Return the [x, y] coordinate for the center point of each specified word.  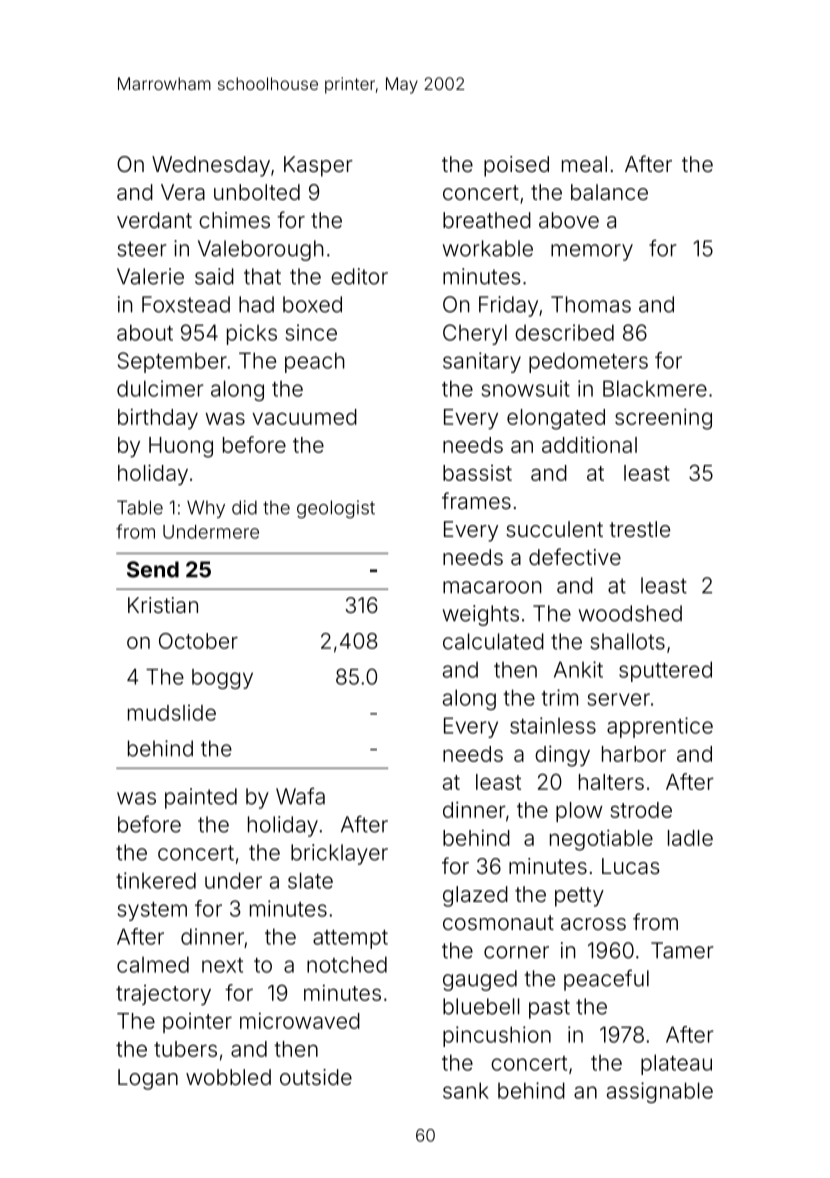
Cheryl [475, 334]
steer [141, 249]
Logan [148, 1079]
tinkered [156, 880]
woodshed [630, 613]
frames [476, 500]
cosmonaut [498, 923]
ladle [690, 838]
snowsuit [526, 388]
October [198, 641]
